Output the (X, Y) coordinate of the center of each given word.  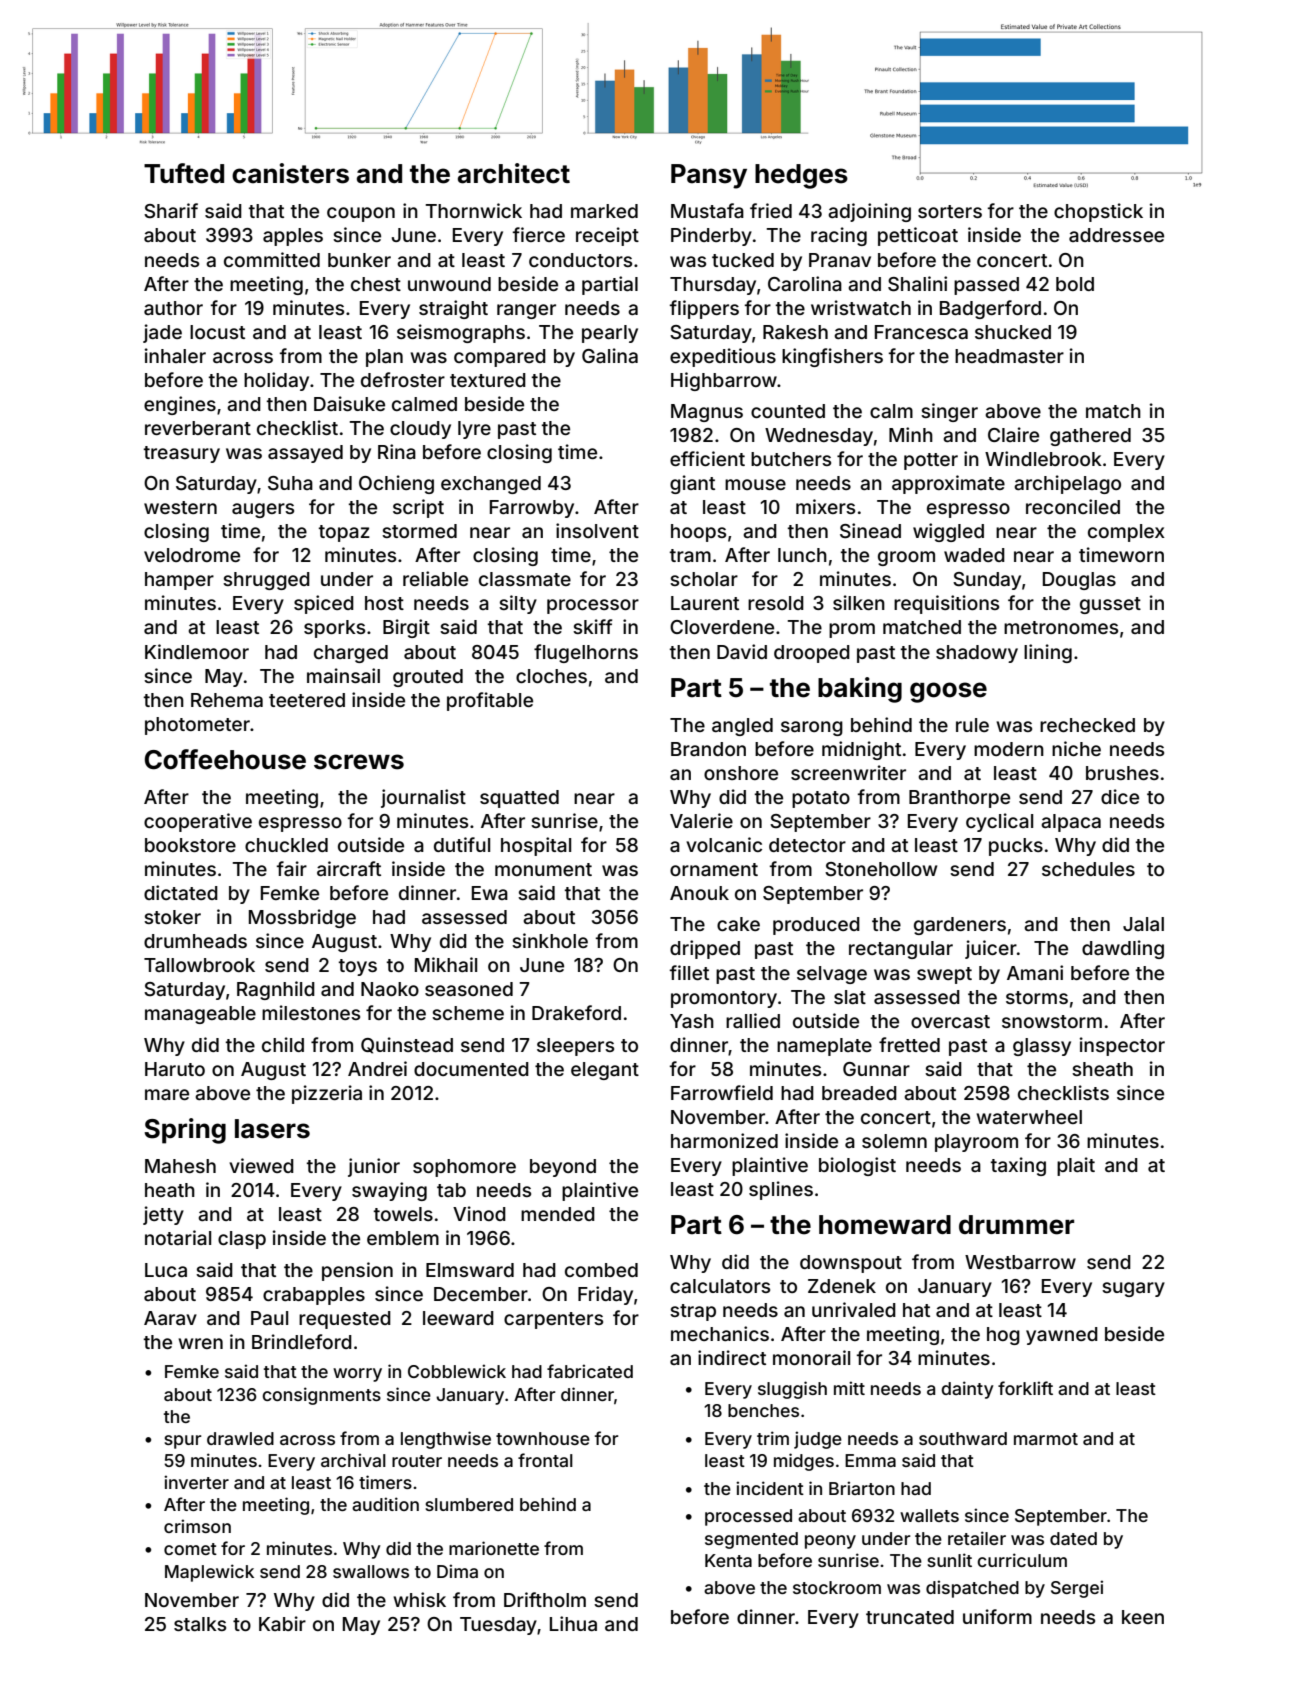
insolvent (597, 530)
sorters (950, 211)
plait (1076, 1166)
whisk (419, 1599)
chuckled (286, 845)
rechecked (1087, 725)
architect (514, 173)
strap (693, 1312)
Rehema (227, 700)
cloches (551, 676)
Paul (269, 1318)
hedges (801, 176)
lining (1048, 653)
